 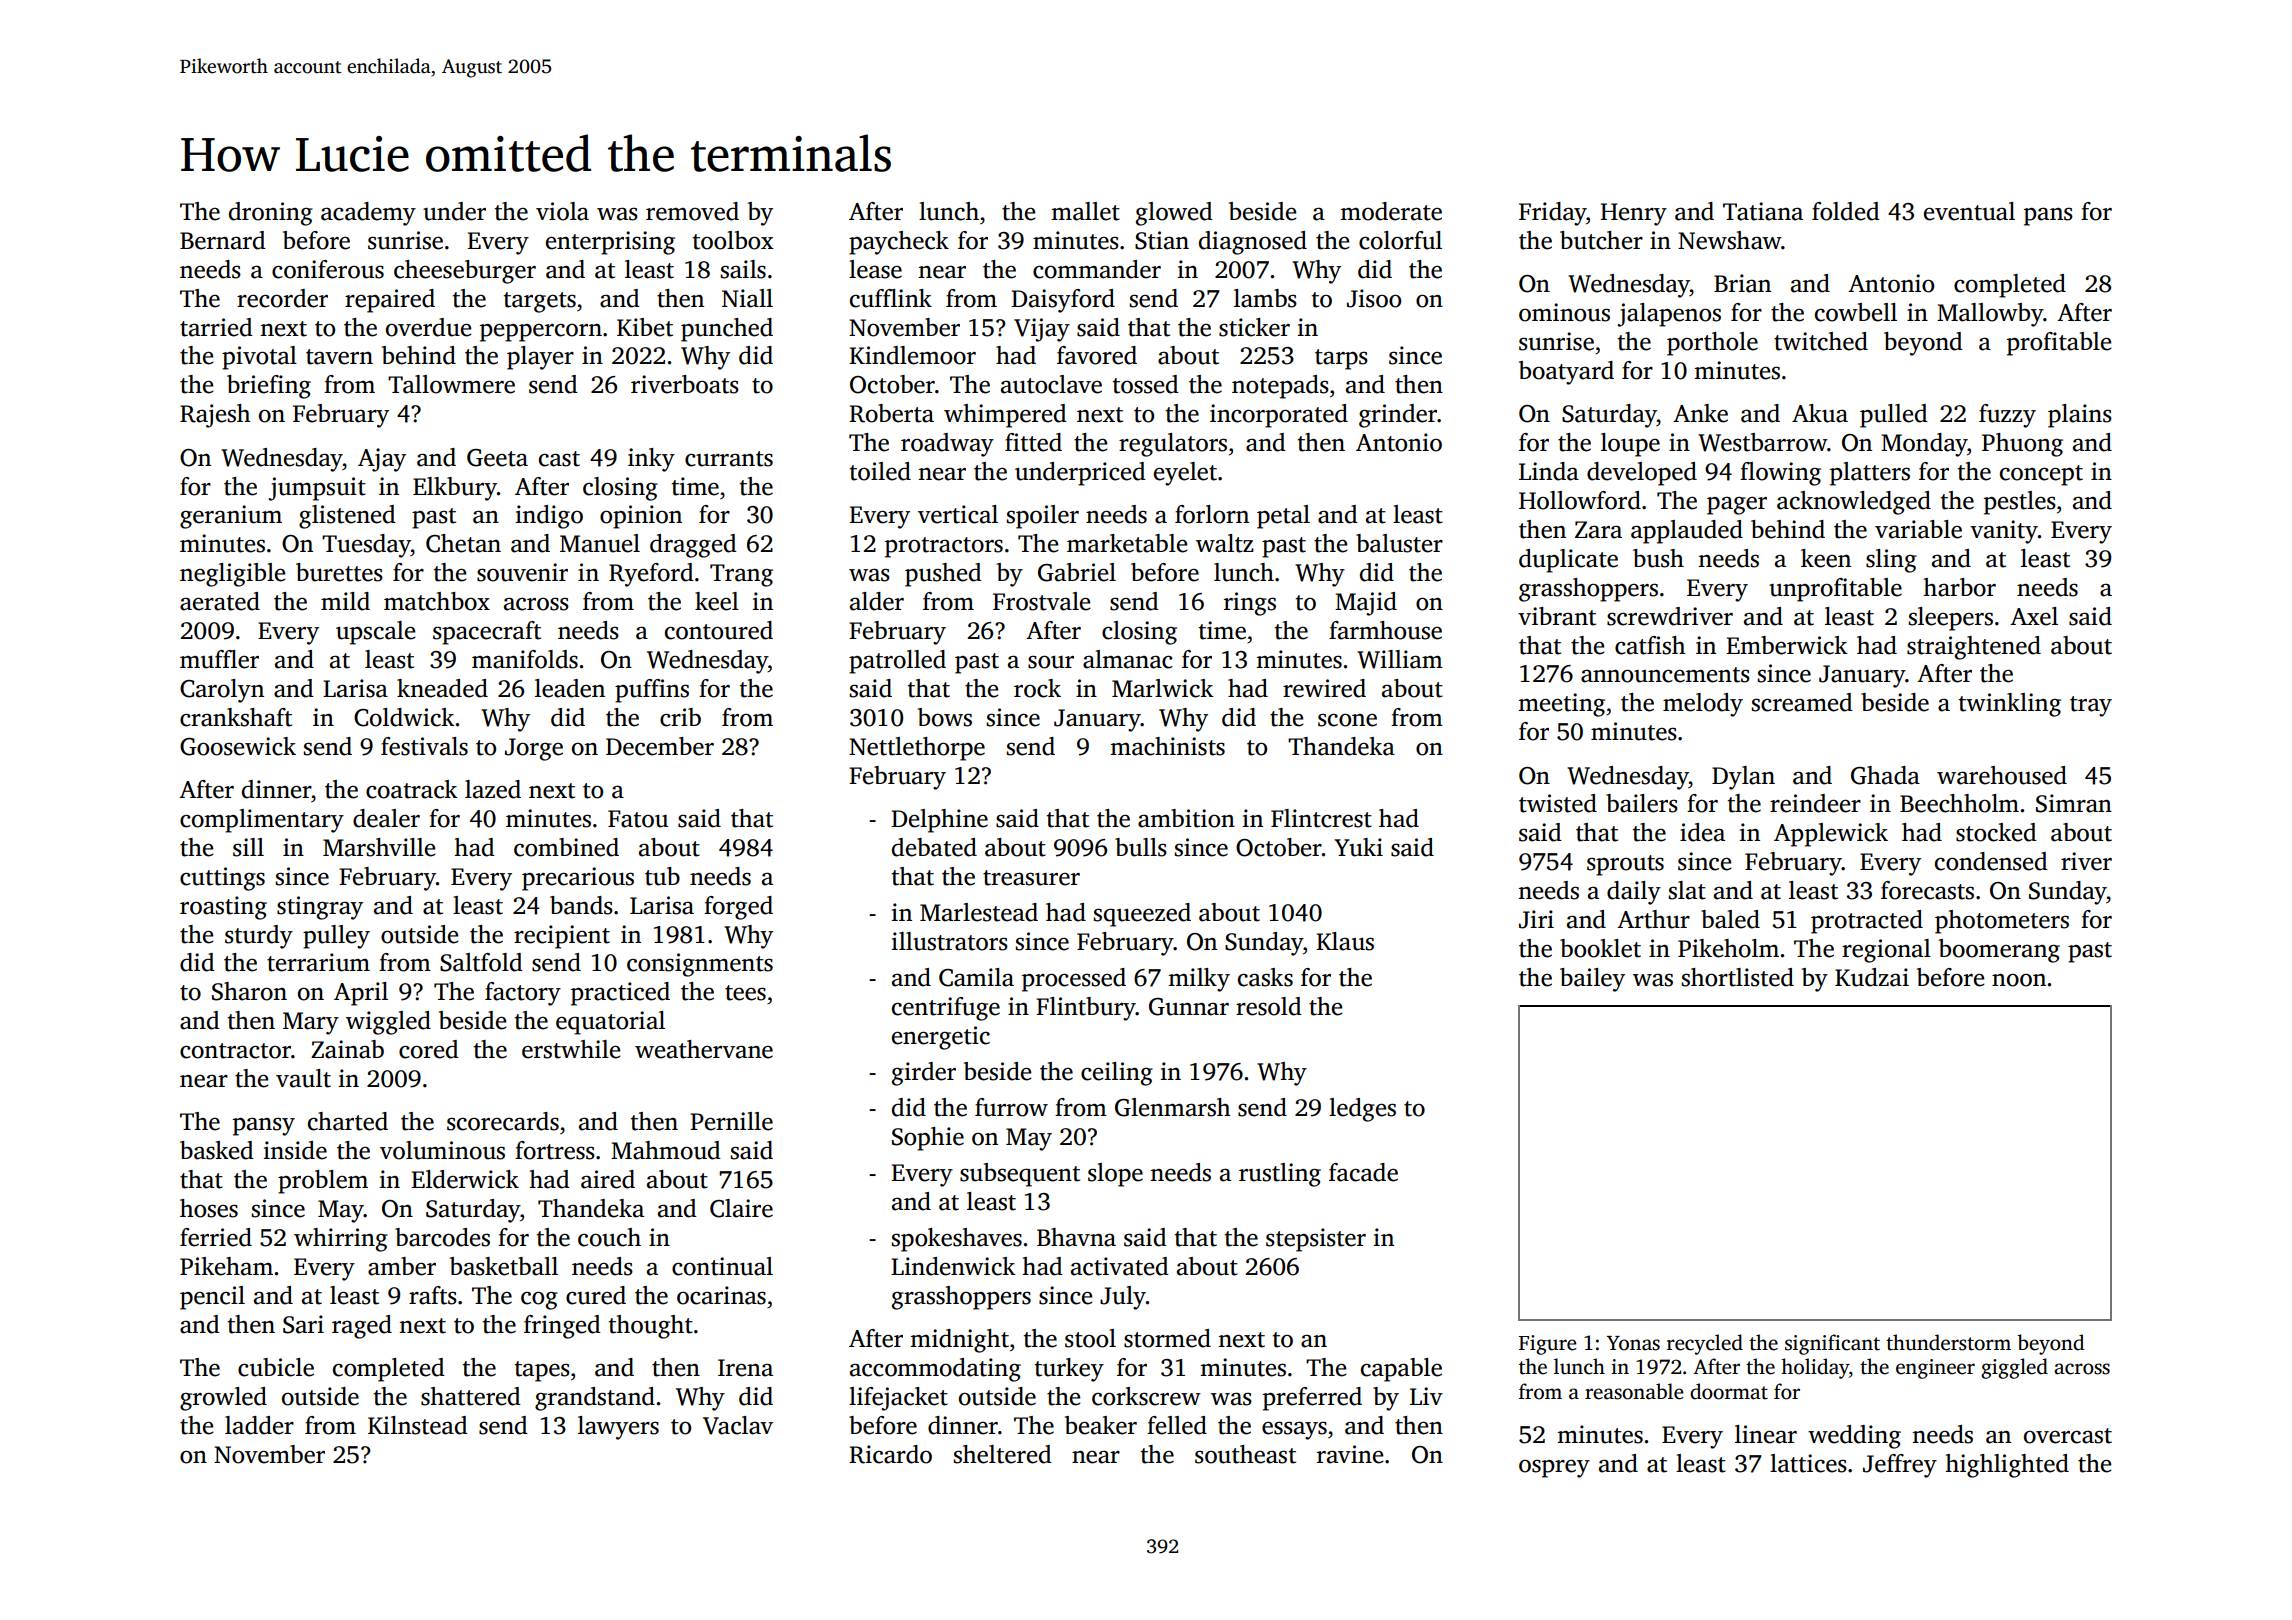 What do you see at coordinates (1316, 1240) in the image?
I see `stepsister` at bounding box center [1316, 1240].
